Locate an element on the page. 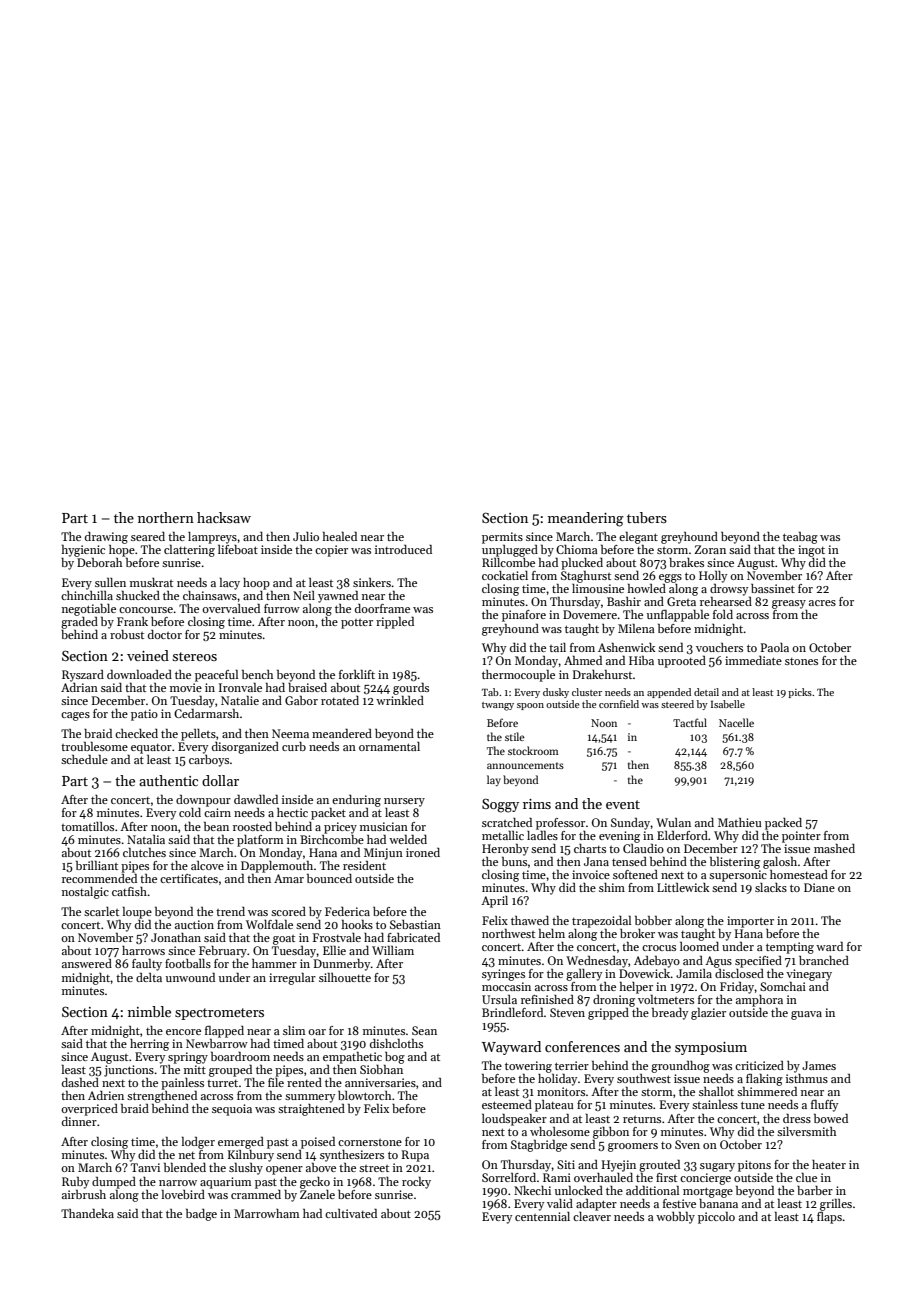 This document has width=924, height=1308. meandering is located at coordinates (586, 519).
